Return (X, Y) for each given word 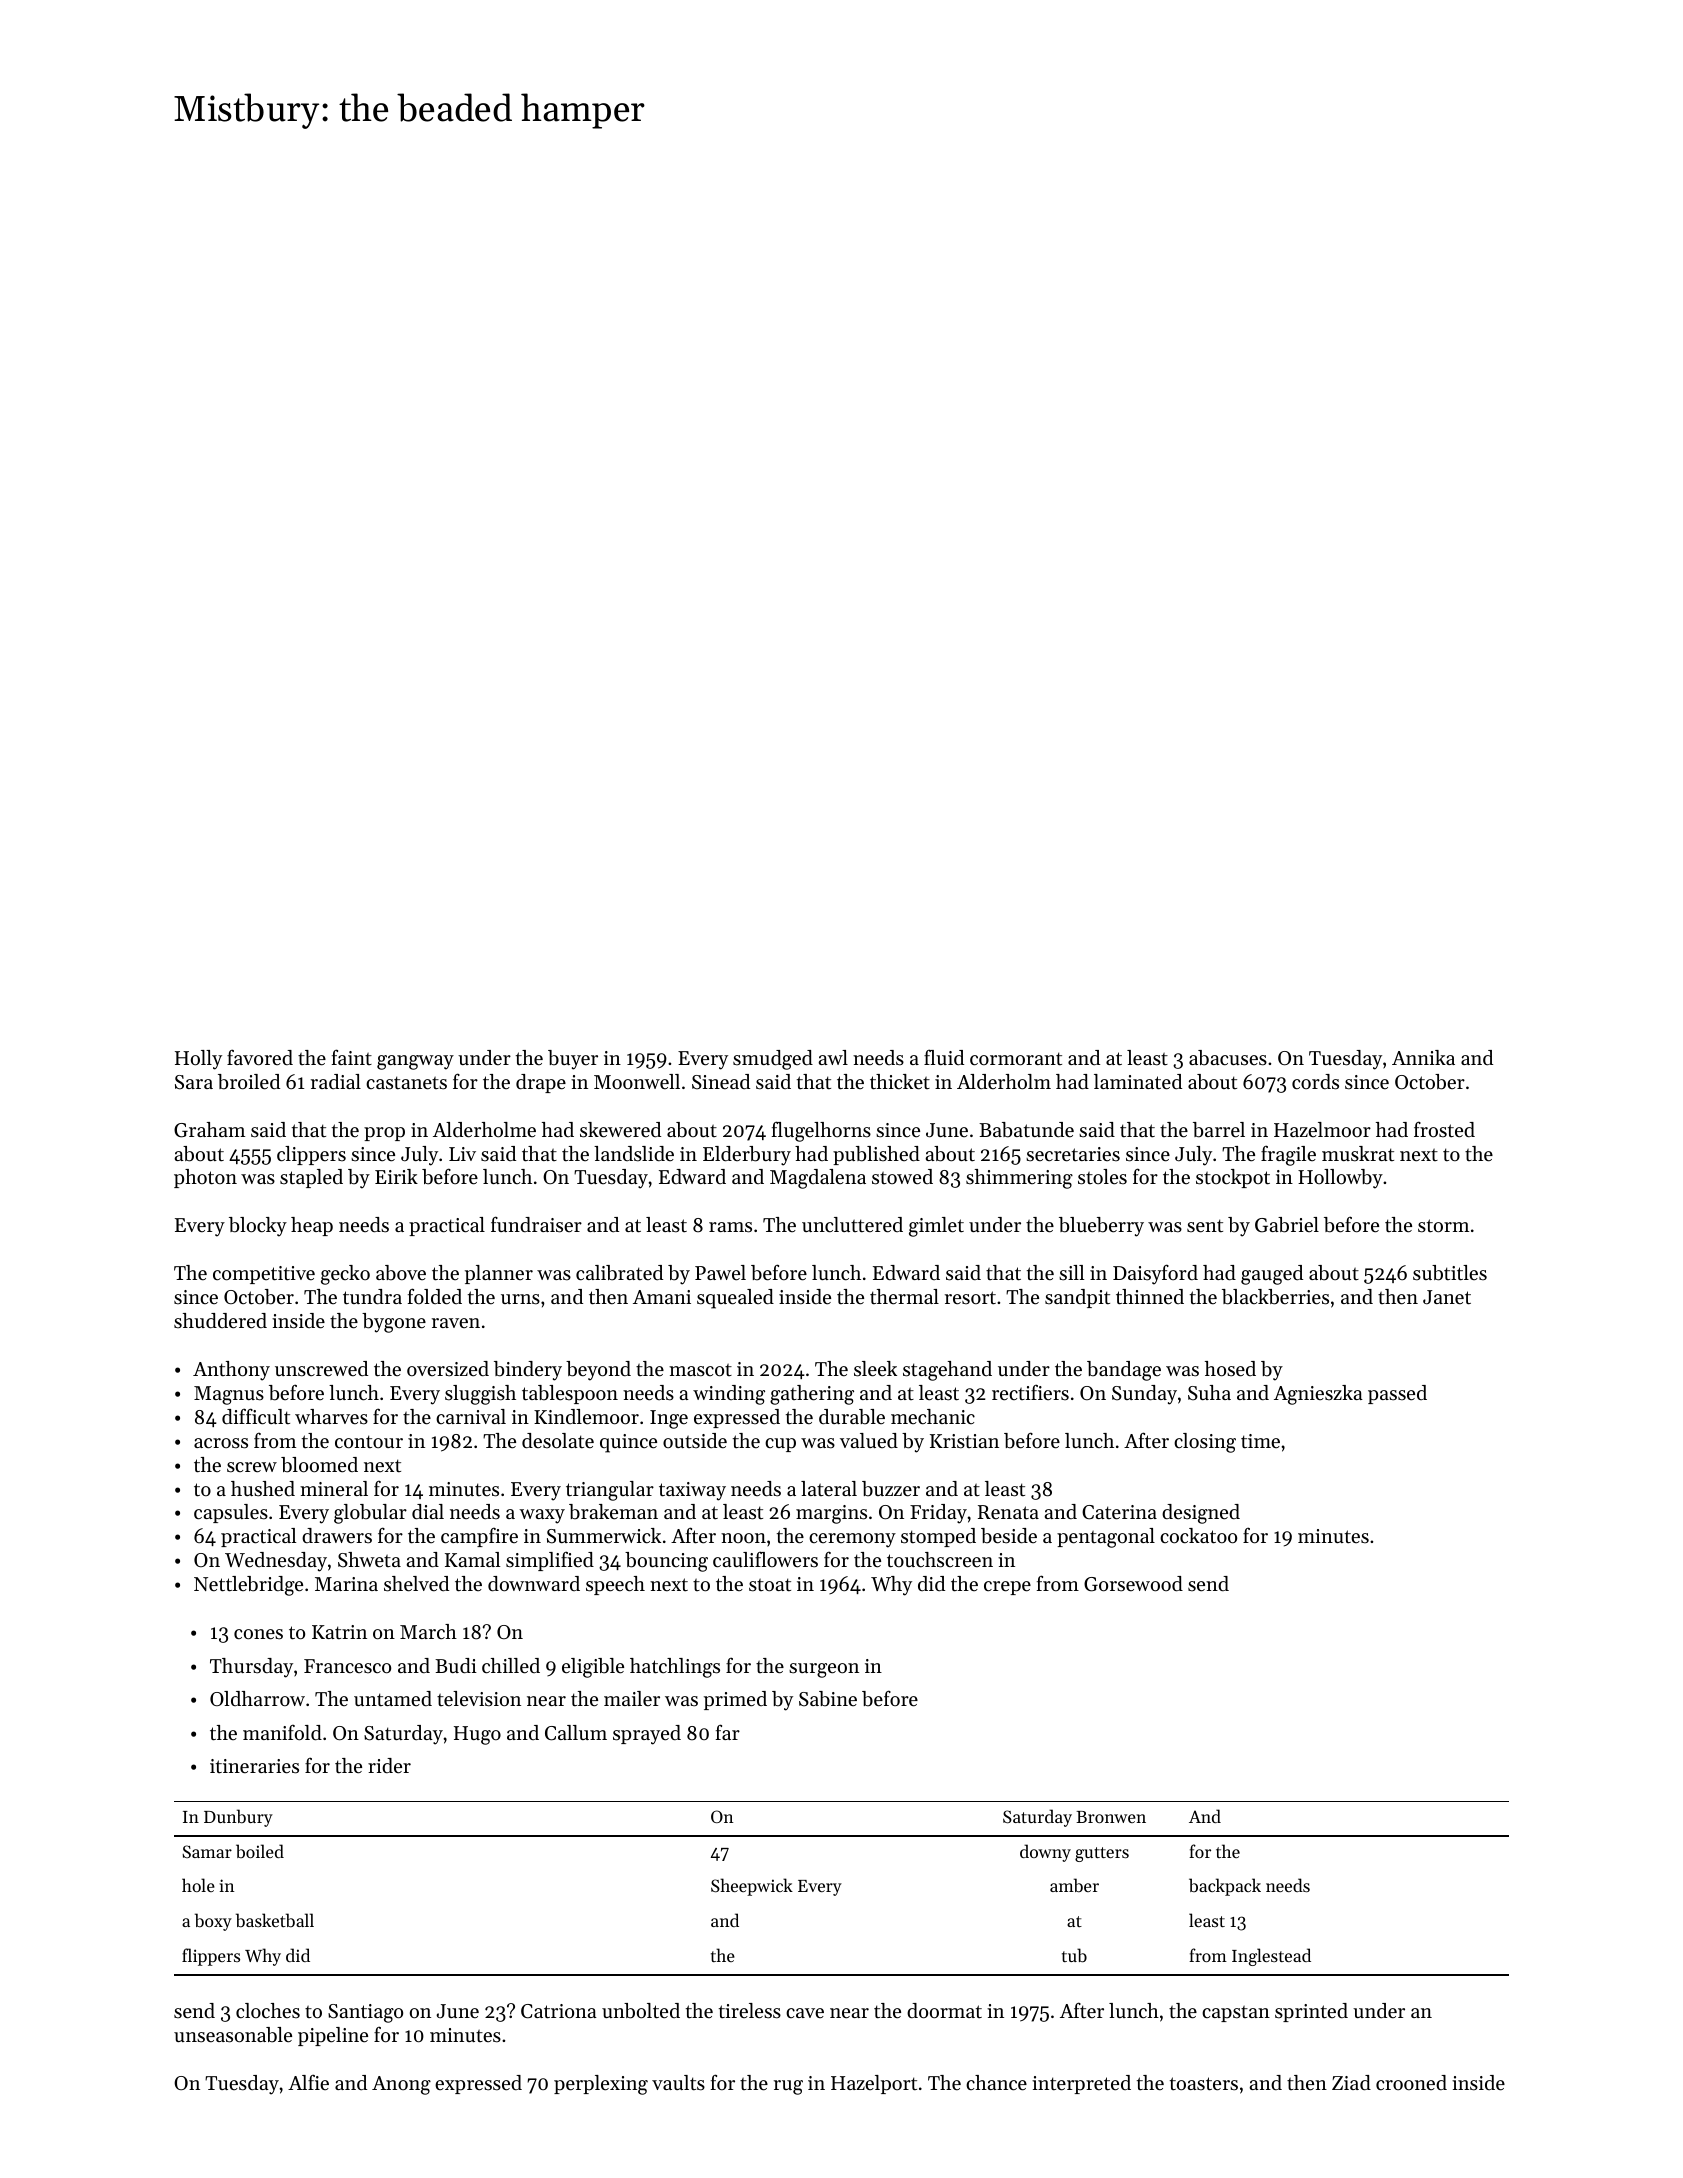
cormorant (1016, 1059)
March (428, 1631)
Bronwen (1111, 1817)
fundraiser (536, 1224)
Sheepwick (752, 1887)
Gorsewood (1133, 1584)
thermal (904, 1297)
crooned (1411, 2082)
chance (996, 2083)
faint (352, 1057)
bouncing (666, 1562)
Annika (1423, 1057)
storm (1443, 1226)
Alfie (308, 2082)
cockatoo (1198, 1536)
